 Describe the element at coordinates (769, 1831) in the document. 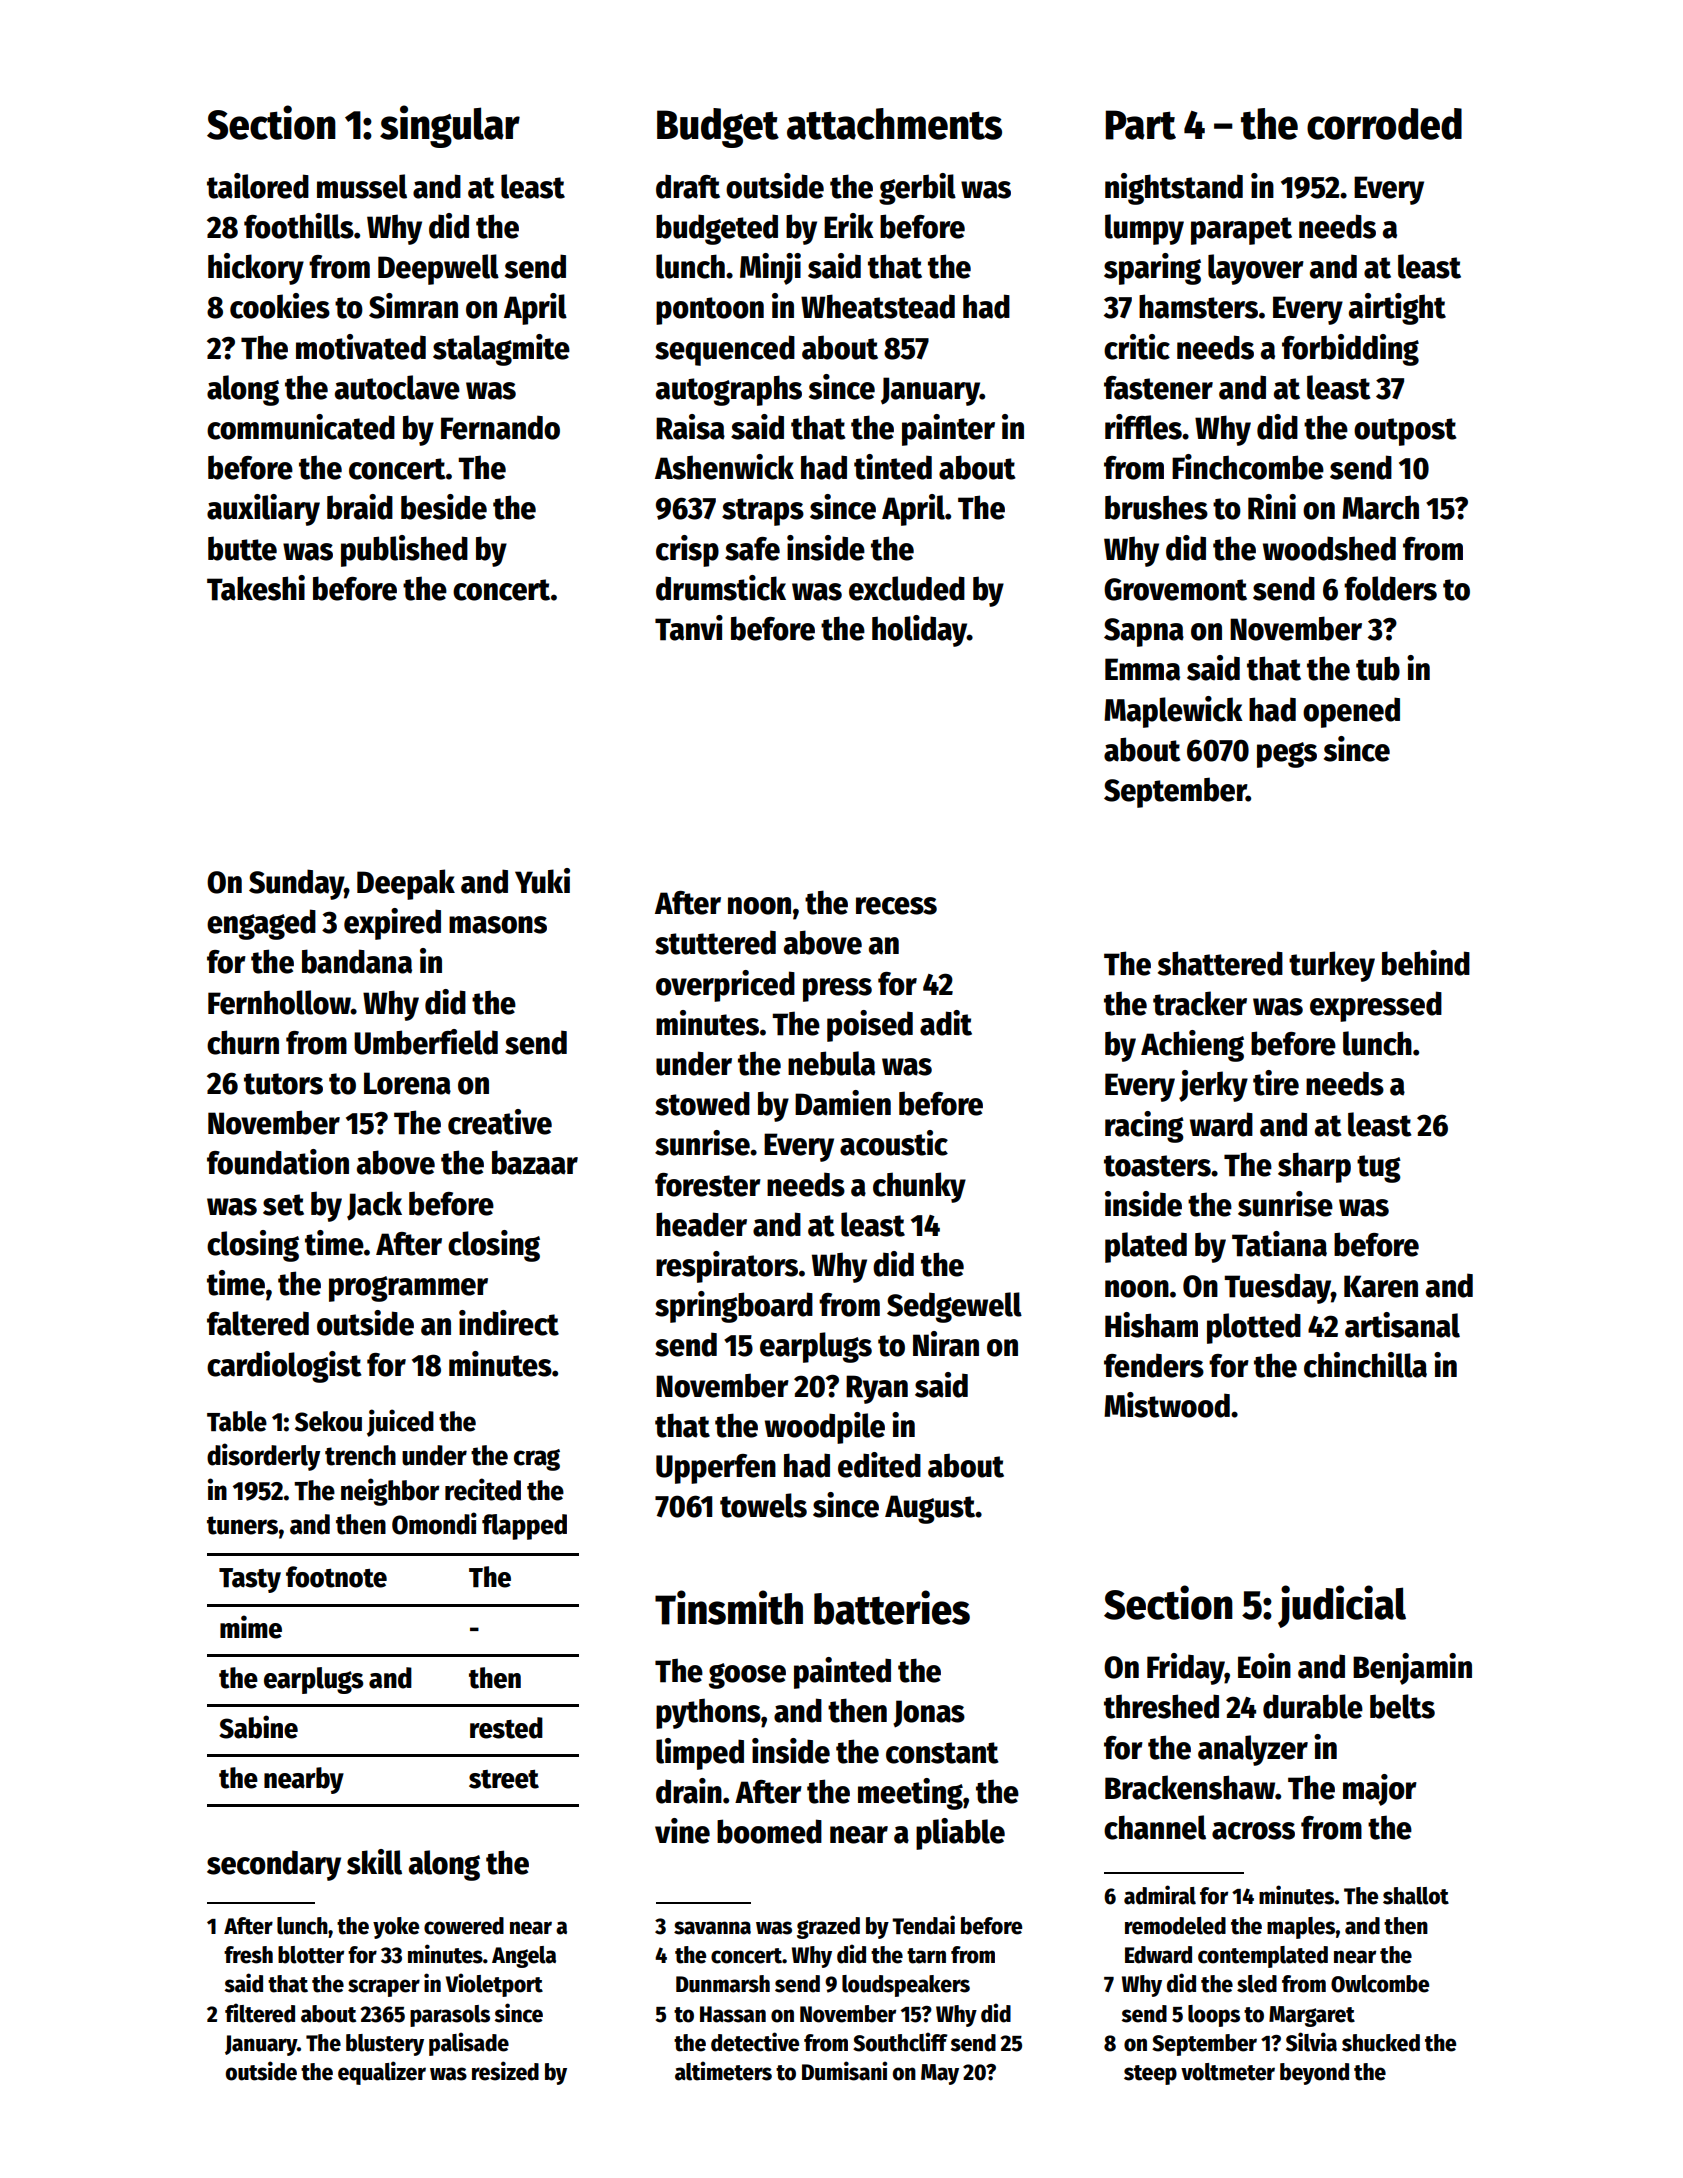

I see `boomed` at that location.
